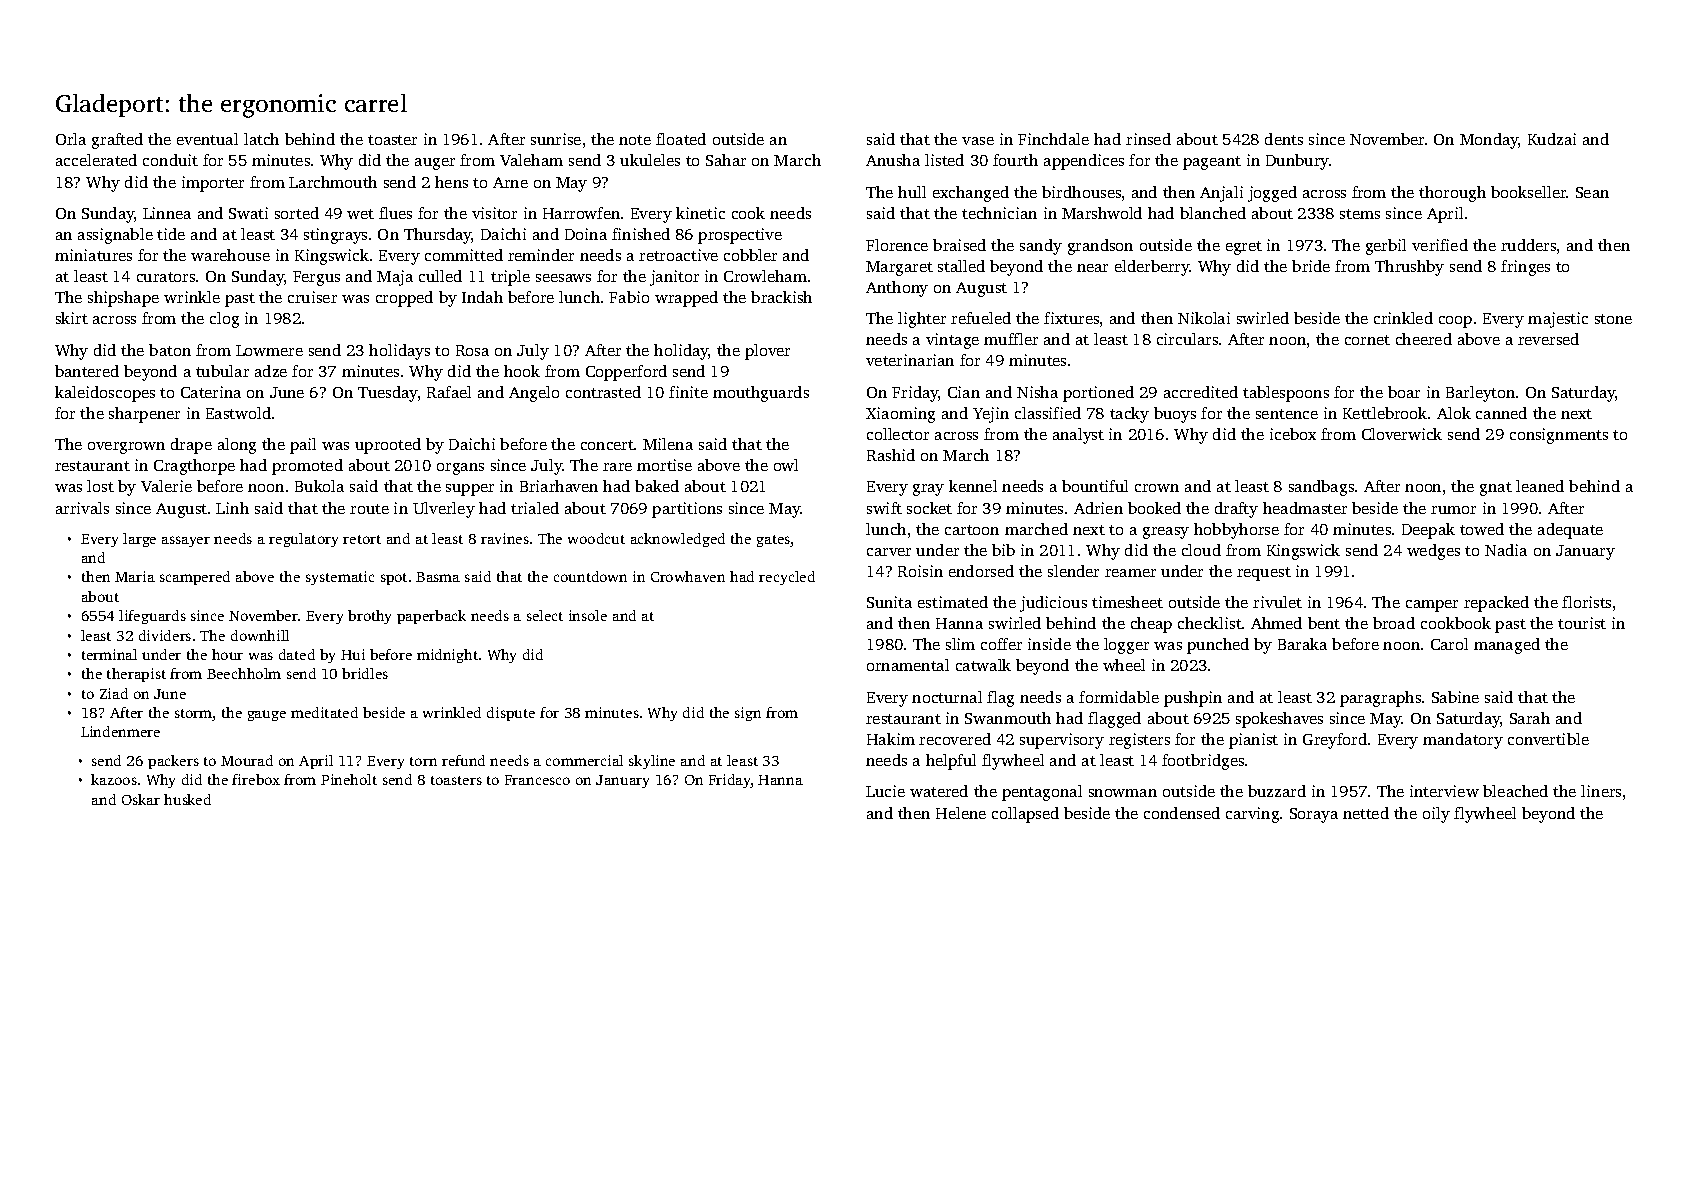 Image resolution: width=1690 pixels, height=1195 pixels. I want to click on husked, so click(187, 799).
